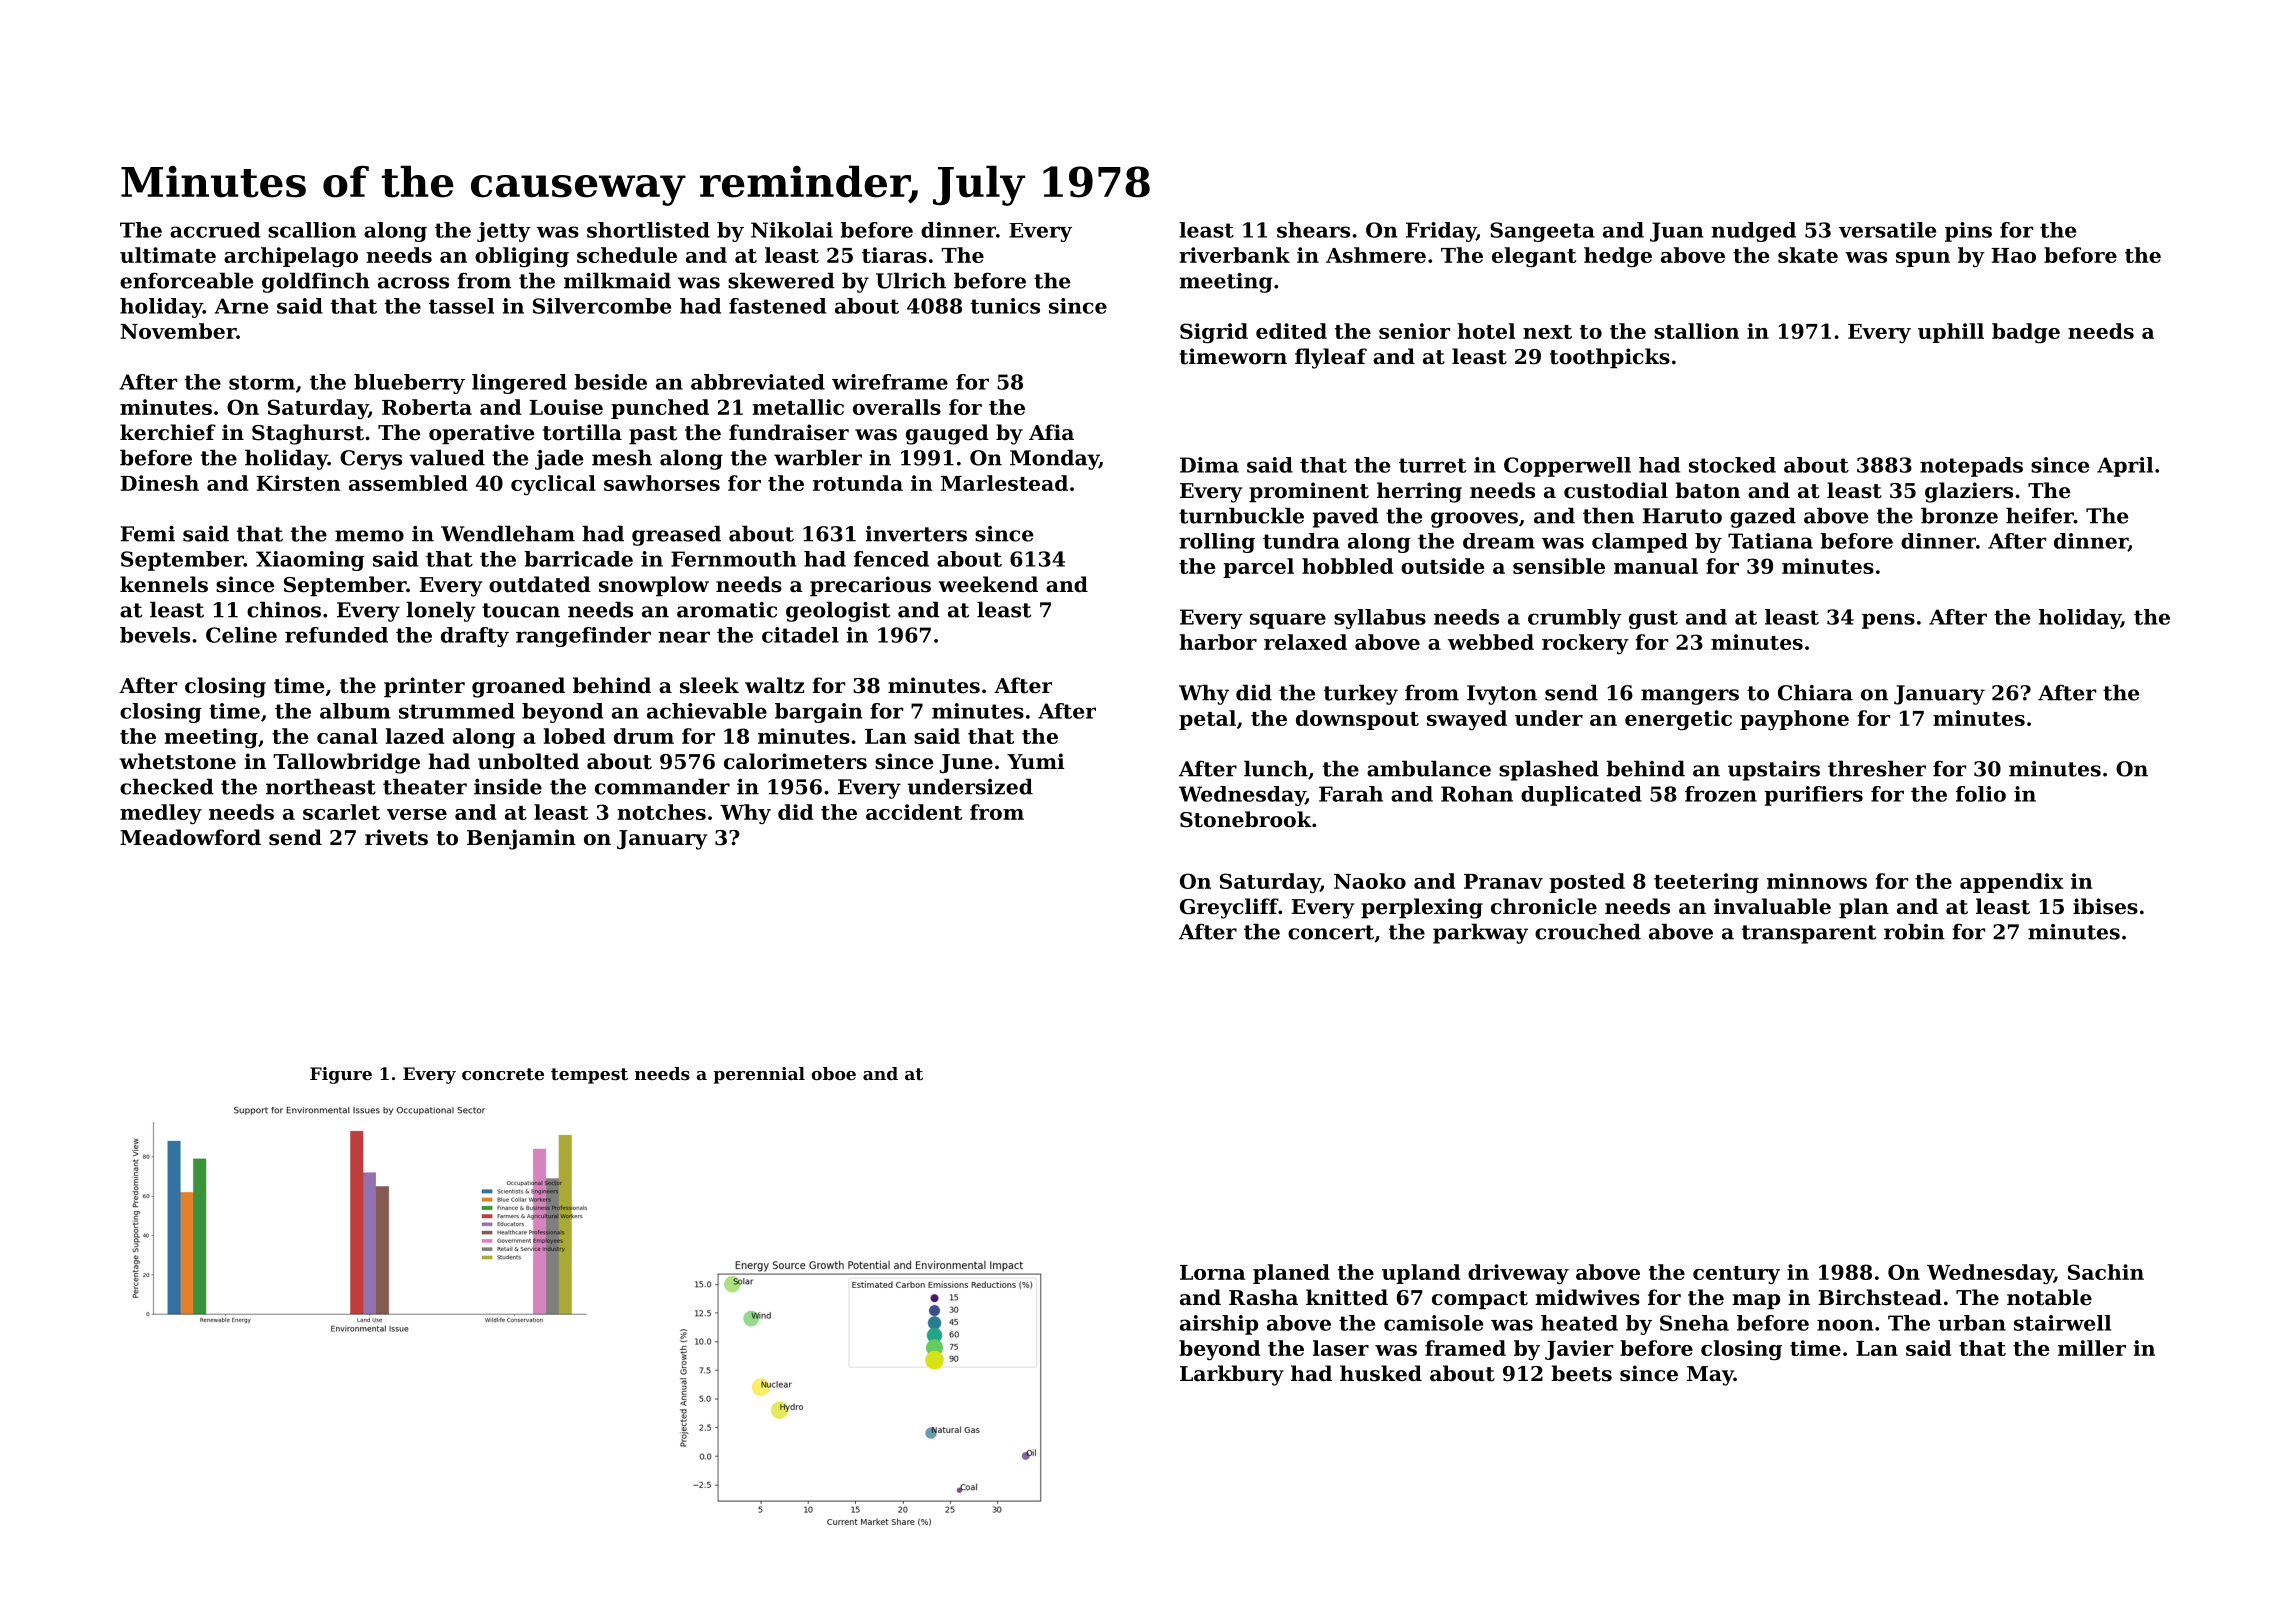  What do you see at coordinates (602, 306) in the document?
I see `Silvercombe` at bounding box center [602, 306].
